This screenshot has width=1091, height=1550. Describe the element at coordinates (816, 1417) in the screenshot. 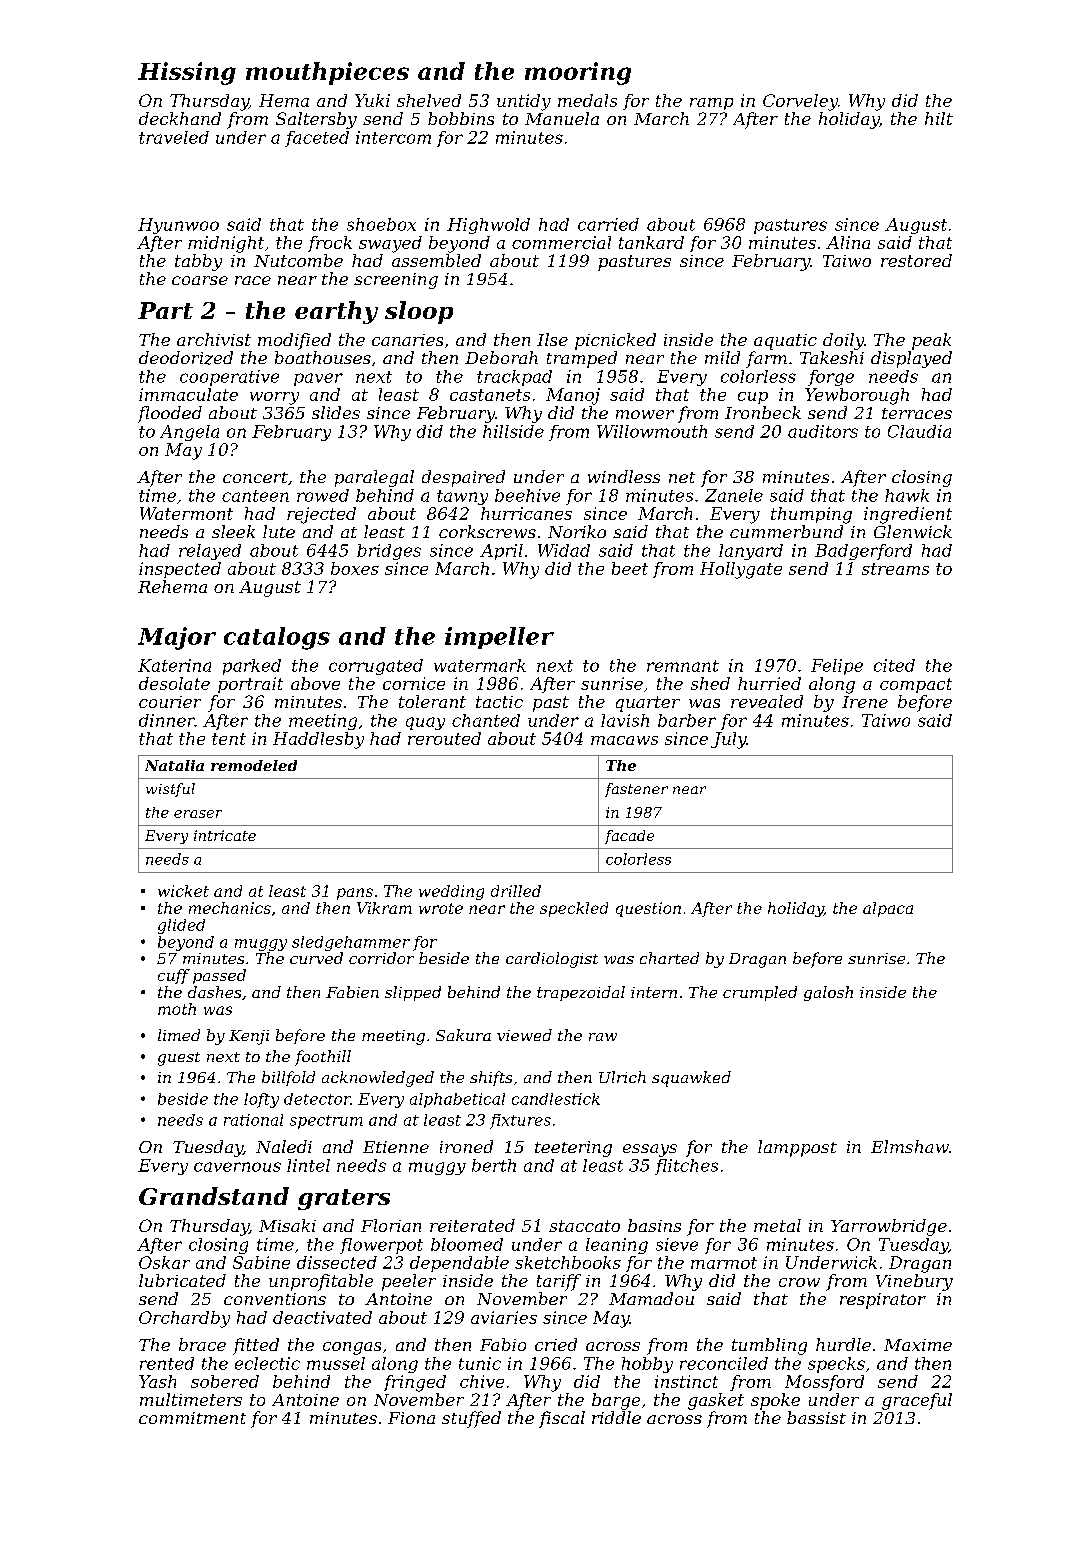

I see `bassist` at that location.
